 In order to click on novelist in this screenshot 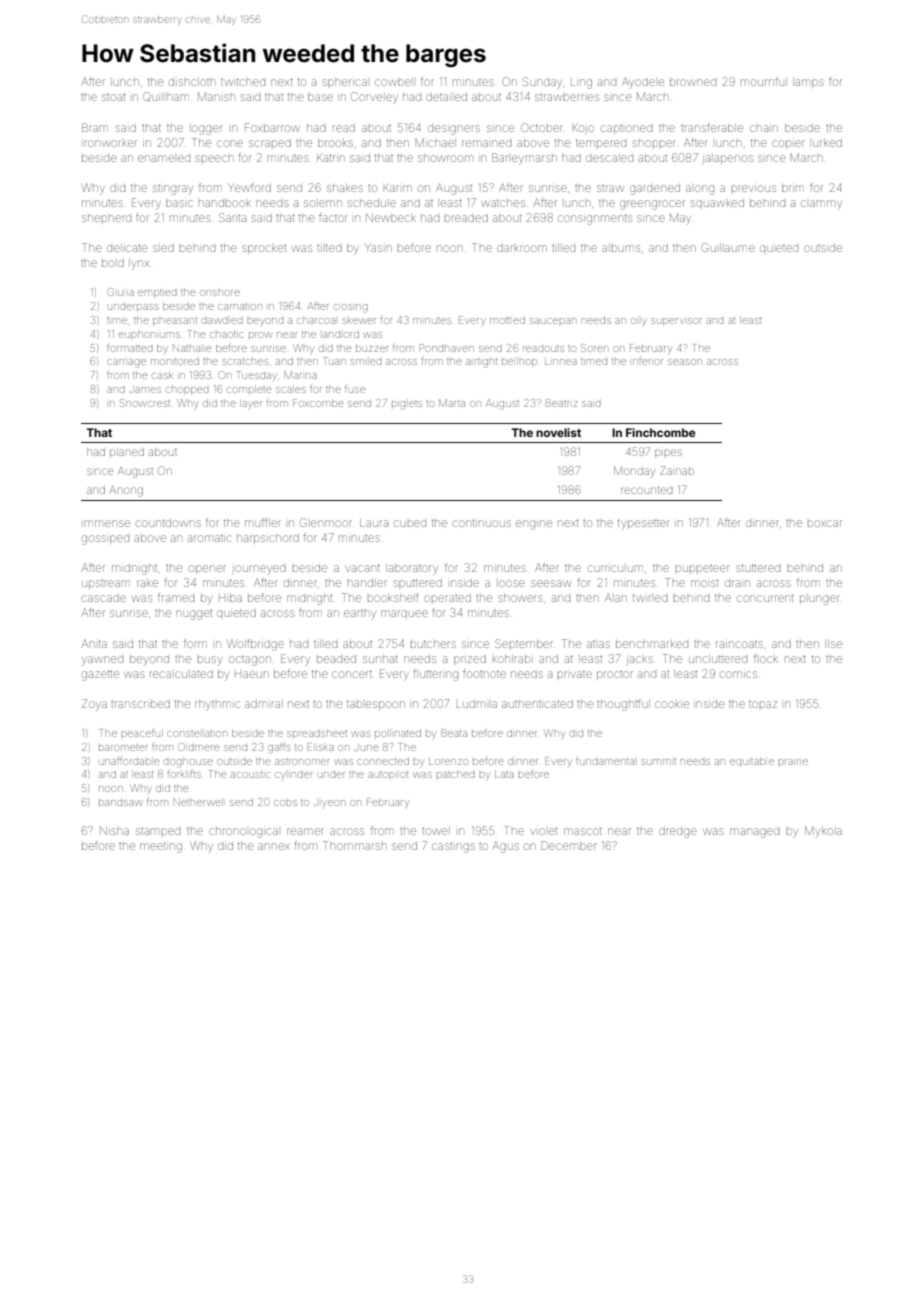, I will do `click(558, 432)`.
